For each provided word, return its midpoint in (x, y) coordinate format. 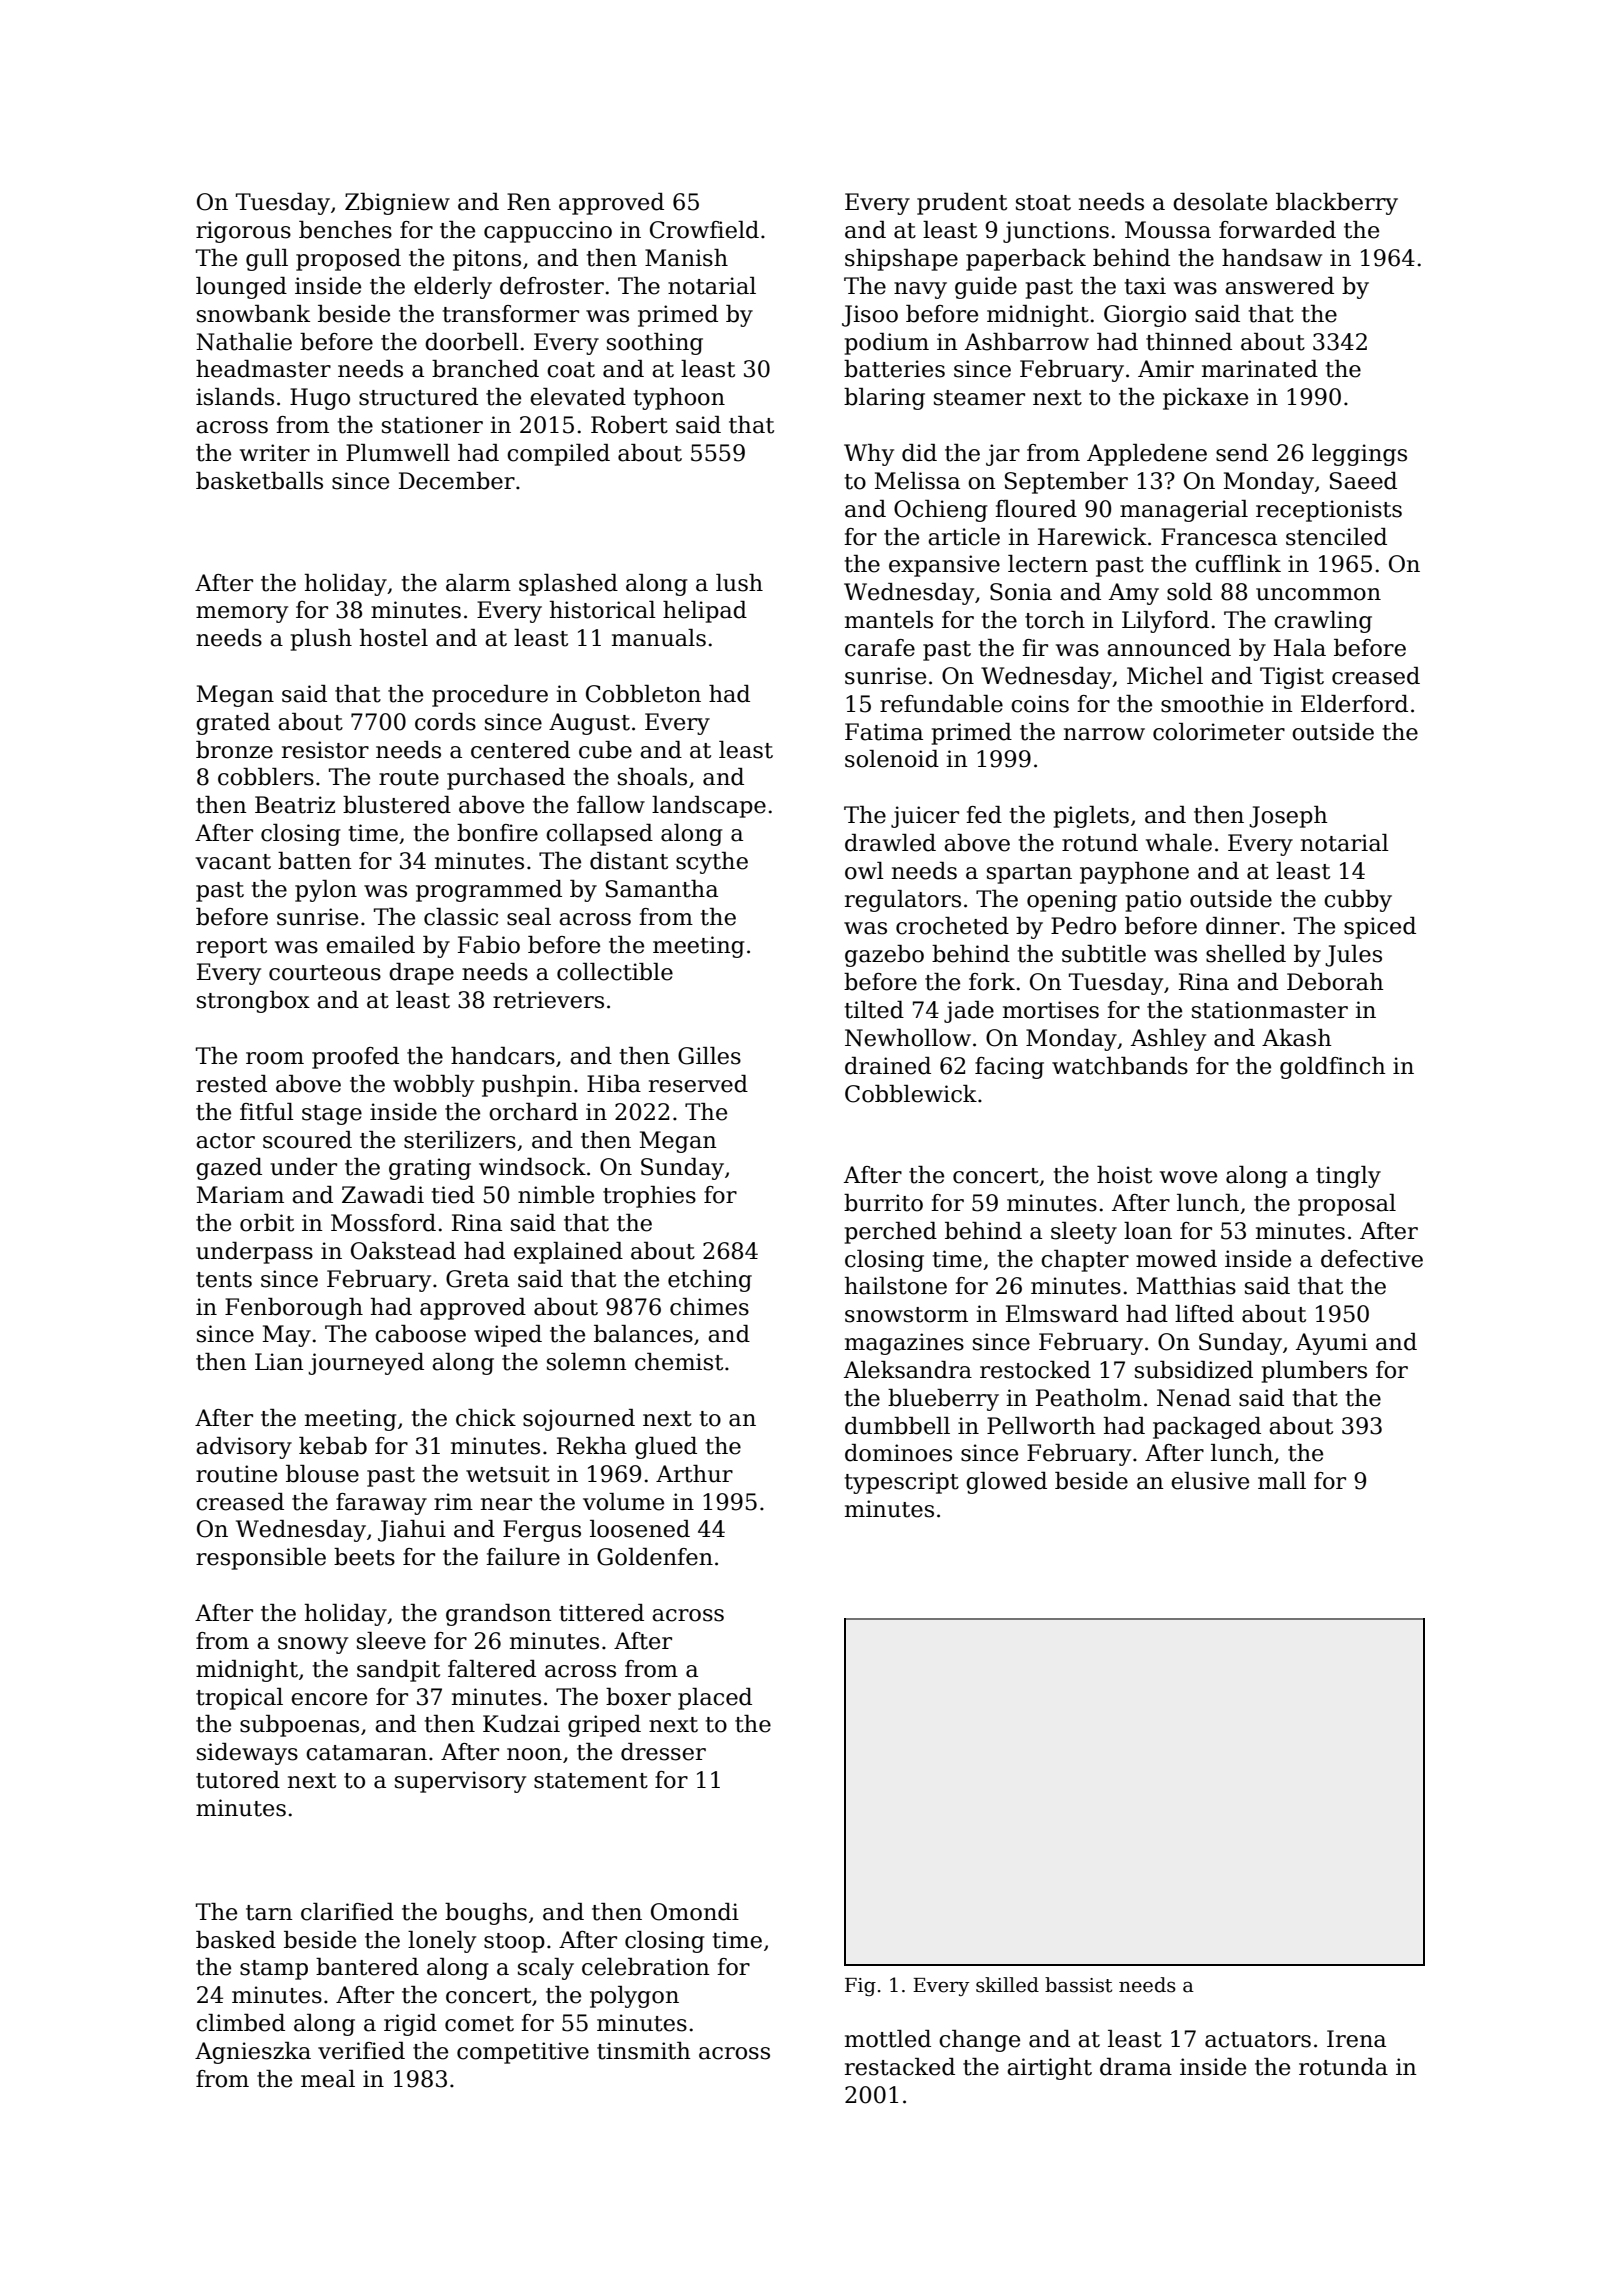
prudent (962, 204)
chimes (709, 1307)
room (275, 1058)
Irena (1356, 2039)
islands (235, 397)
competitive (523, 2053)
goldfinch (1333, 1068)
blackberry (1337, 204)
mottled (888, 2039)
